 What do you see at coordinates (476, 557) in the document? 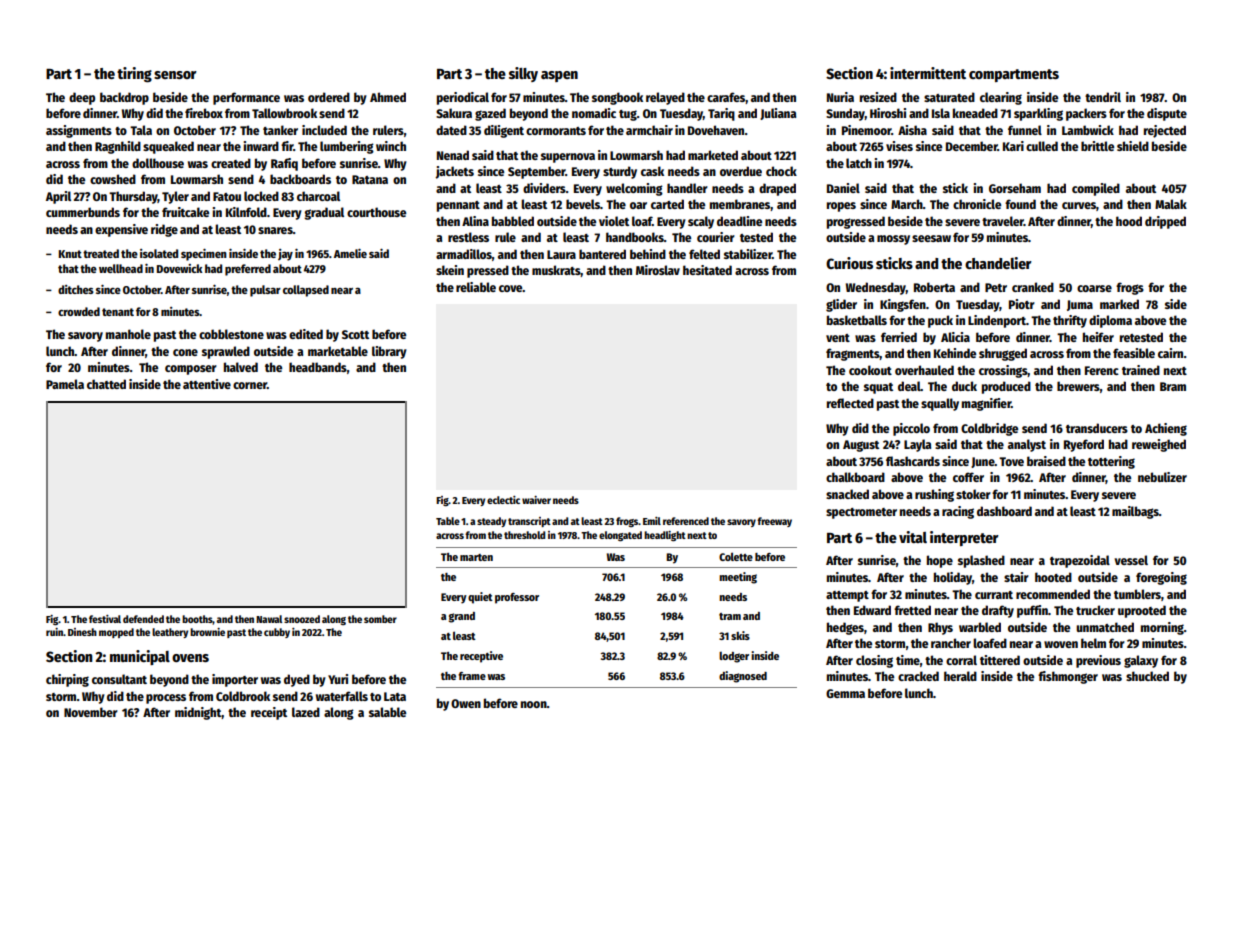
I see `marten` at bounding box center [476, 557].
